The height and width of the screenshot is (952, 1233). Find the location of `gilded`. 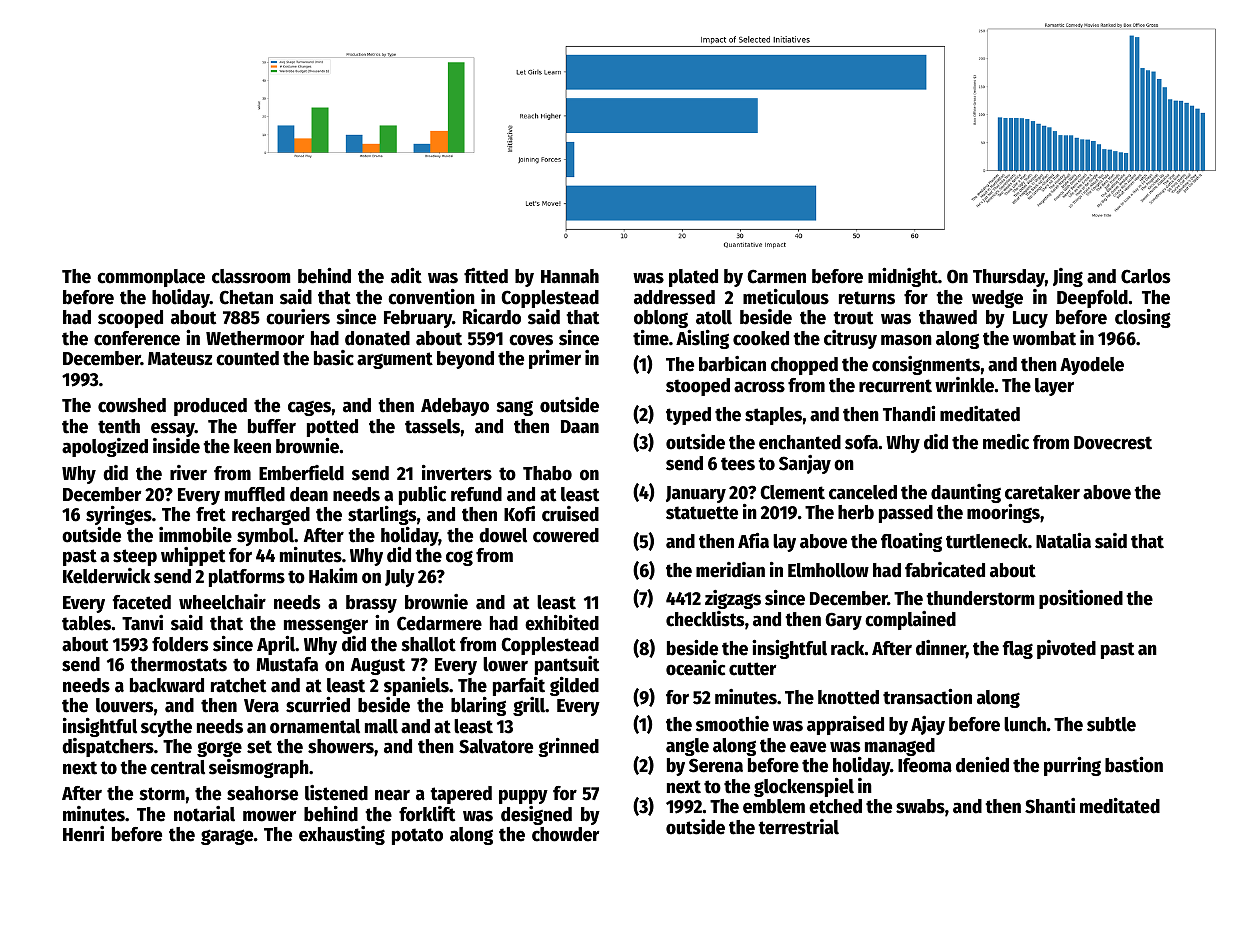

gilded is located at coordinates (574, 686).
